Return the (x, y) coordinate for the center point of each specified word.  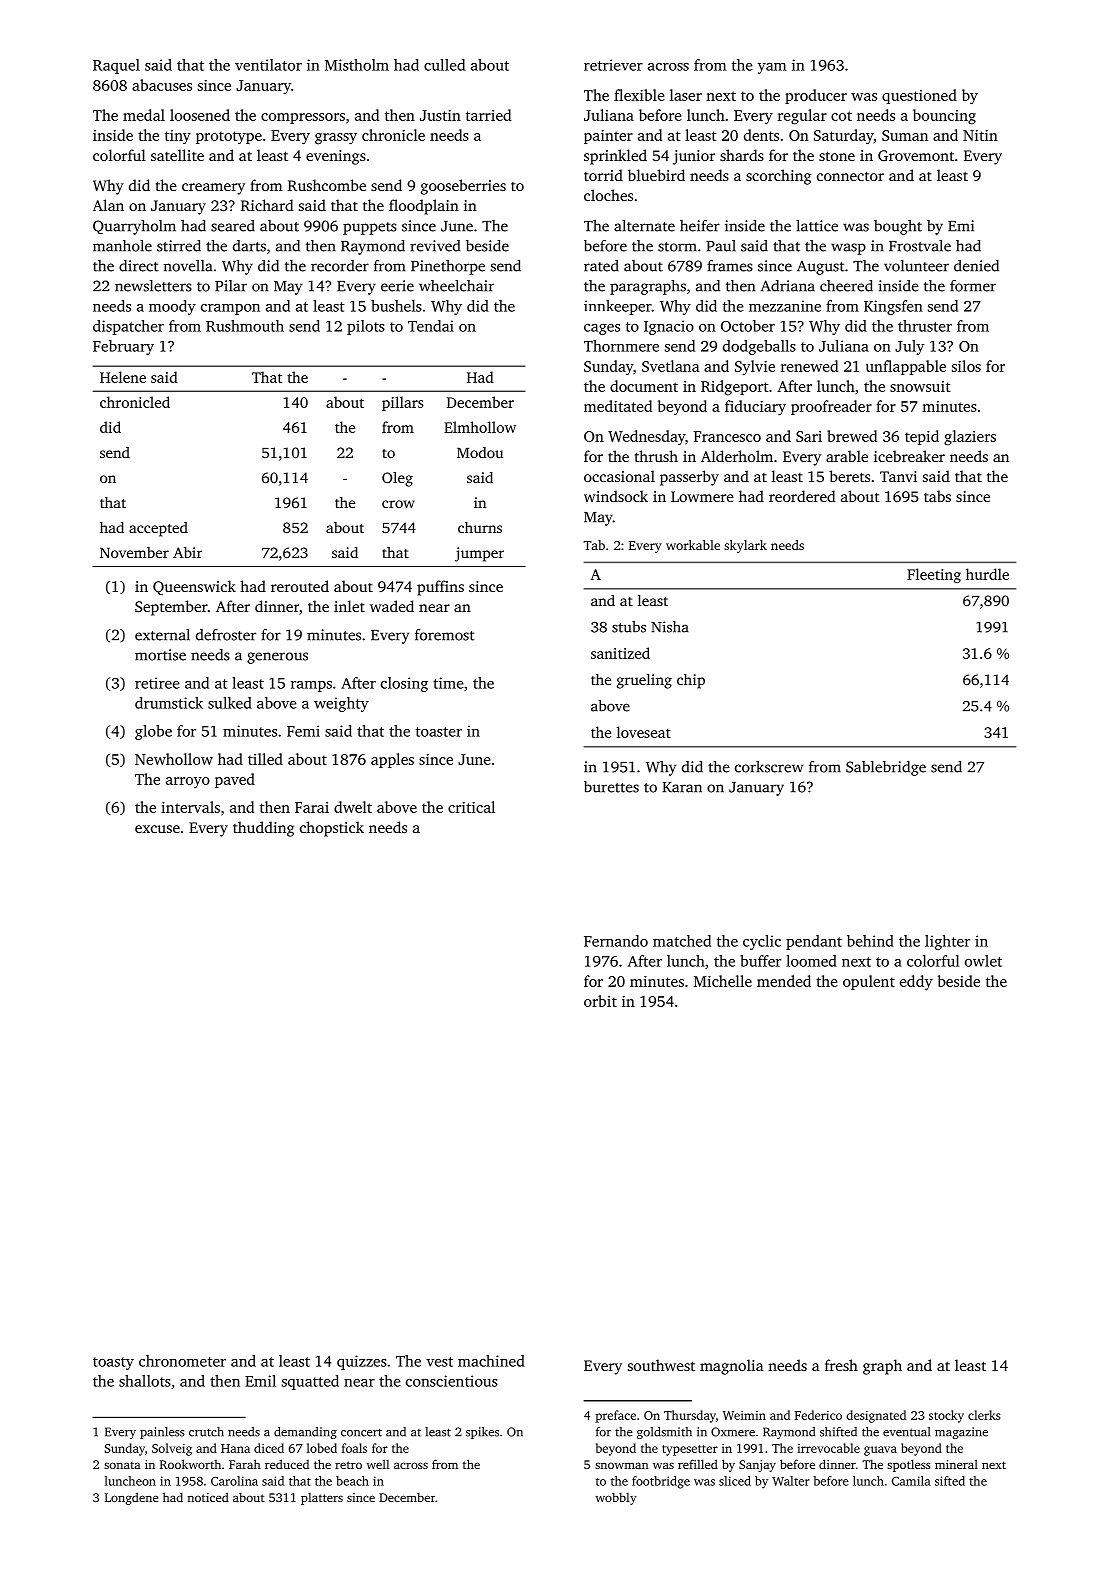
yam (772, 68)
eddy (916, 982)
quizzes (362, 1362)
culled (444, 65)
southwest (661, 1365)
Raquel (116, 66)
